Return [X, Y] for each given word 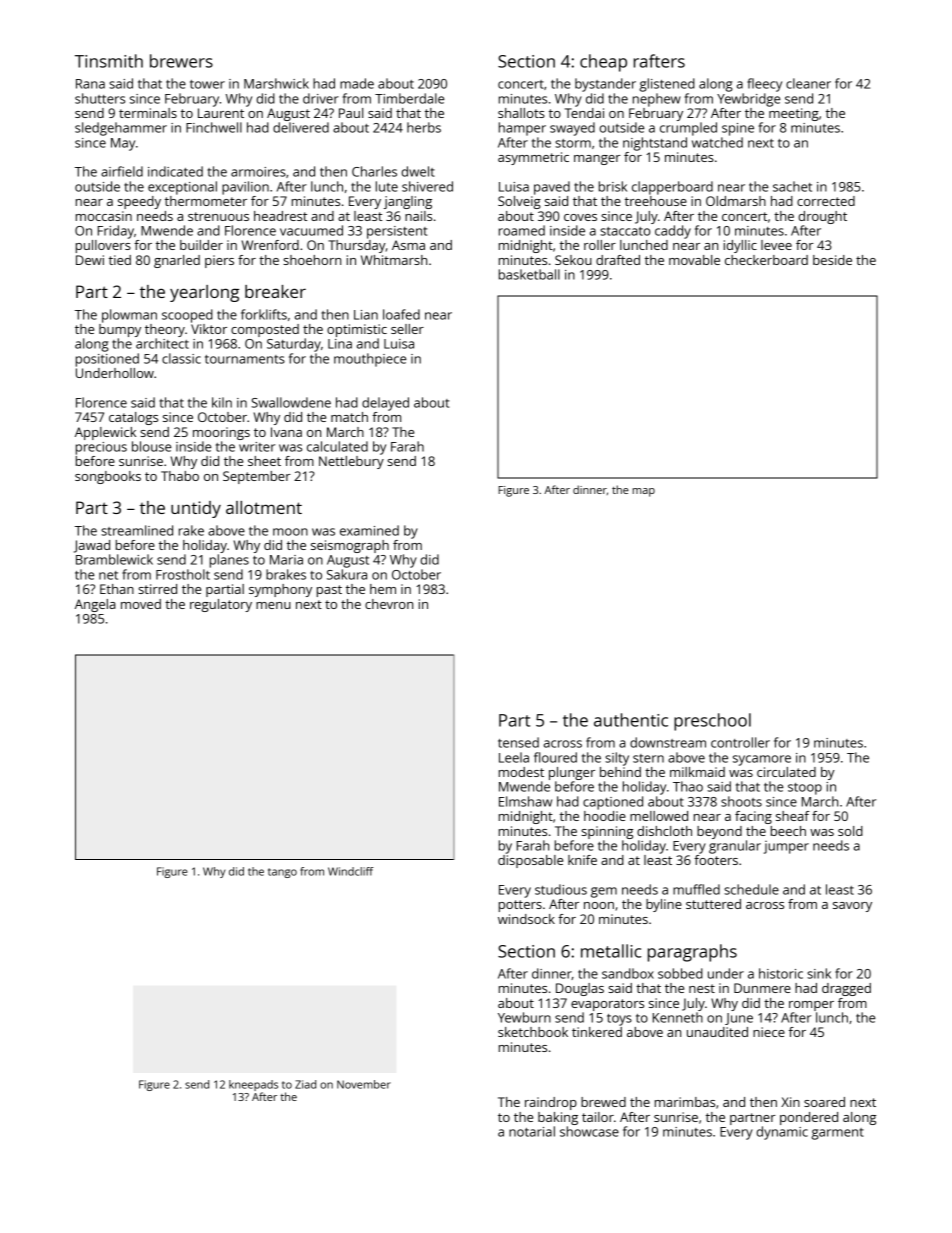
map [644, 492]
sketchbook [533, 1032]
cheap [603, 63]
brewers [181, 61]
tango [282, 873]
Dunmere [762, 988]
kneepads [253, 1085]
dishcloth [664, 831]
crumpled [688, 129]
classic [181, 358]
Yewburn [524, 1017]
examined [369, 530]
